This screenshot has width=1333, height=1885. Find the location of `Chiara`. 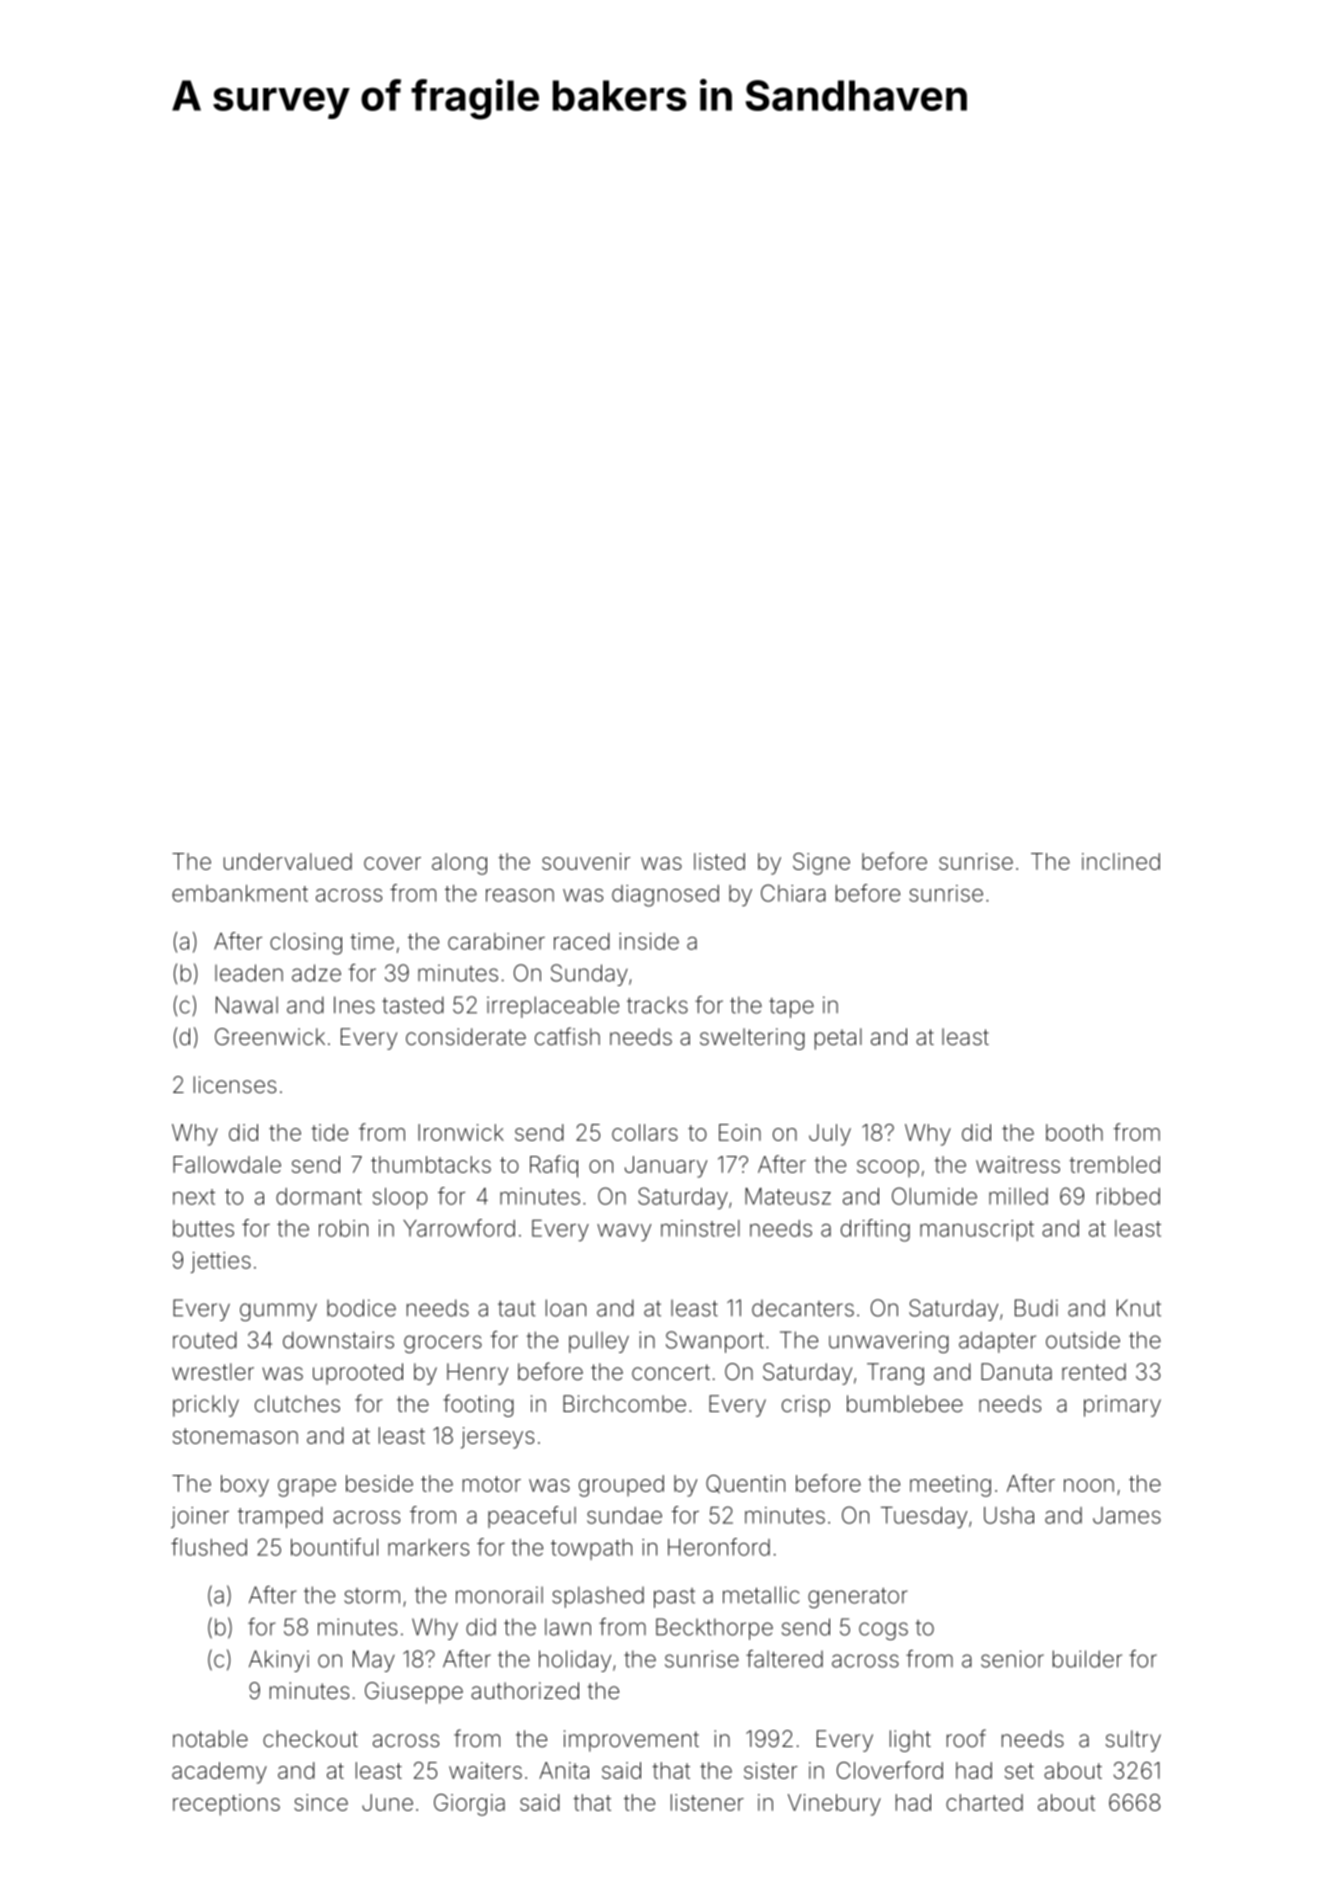

Chiara is located at coordinates (793, 893).
